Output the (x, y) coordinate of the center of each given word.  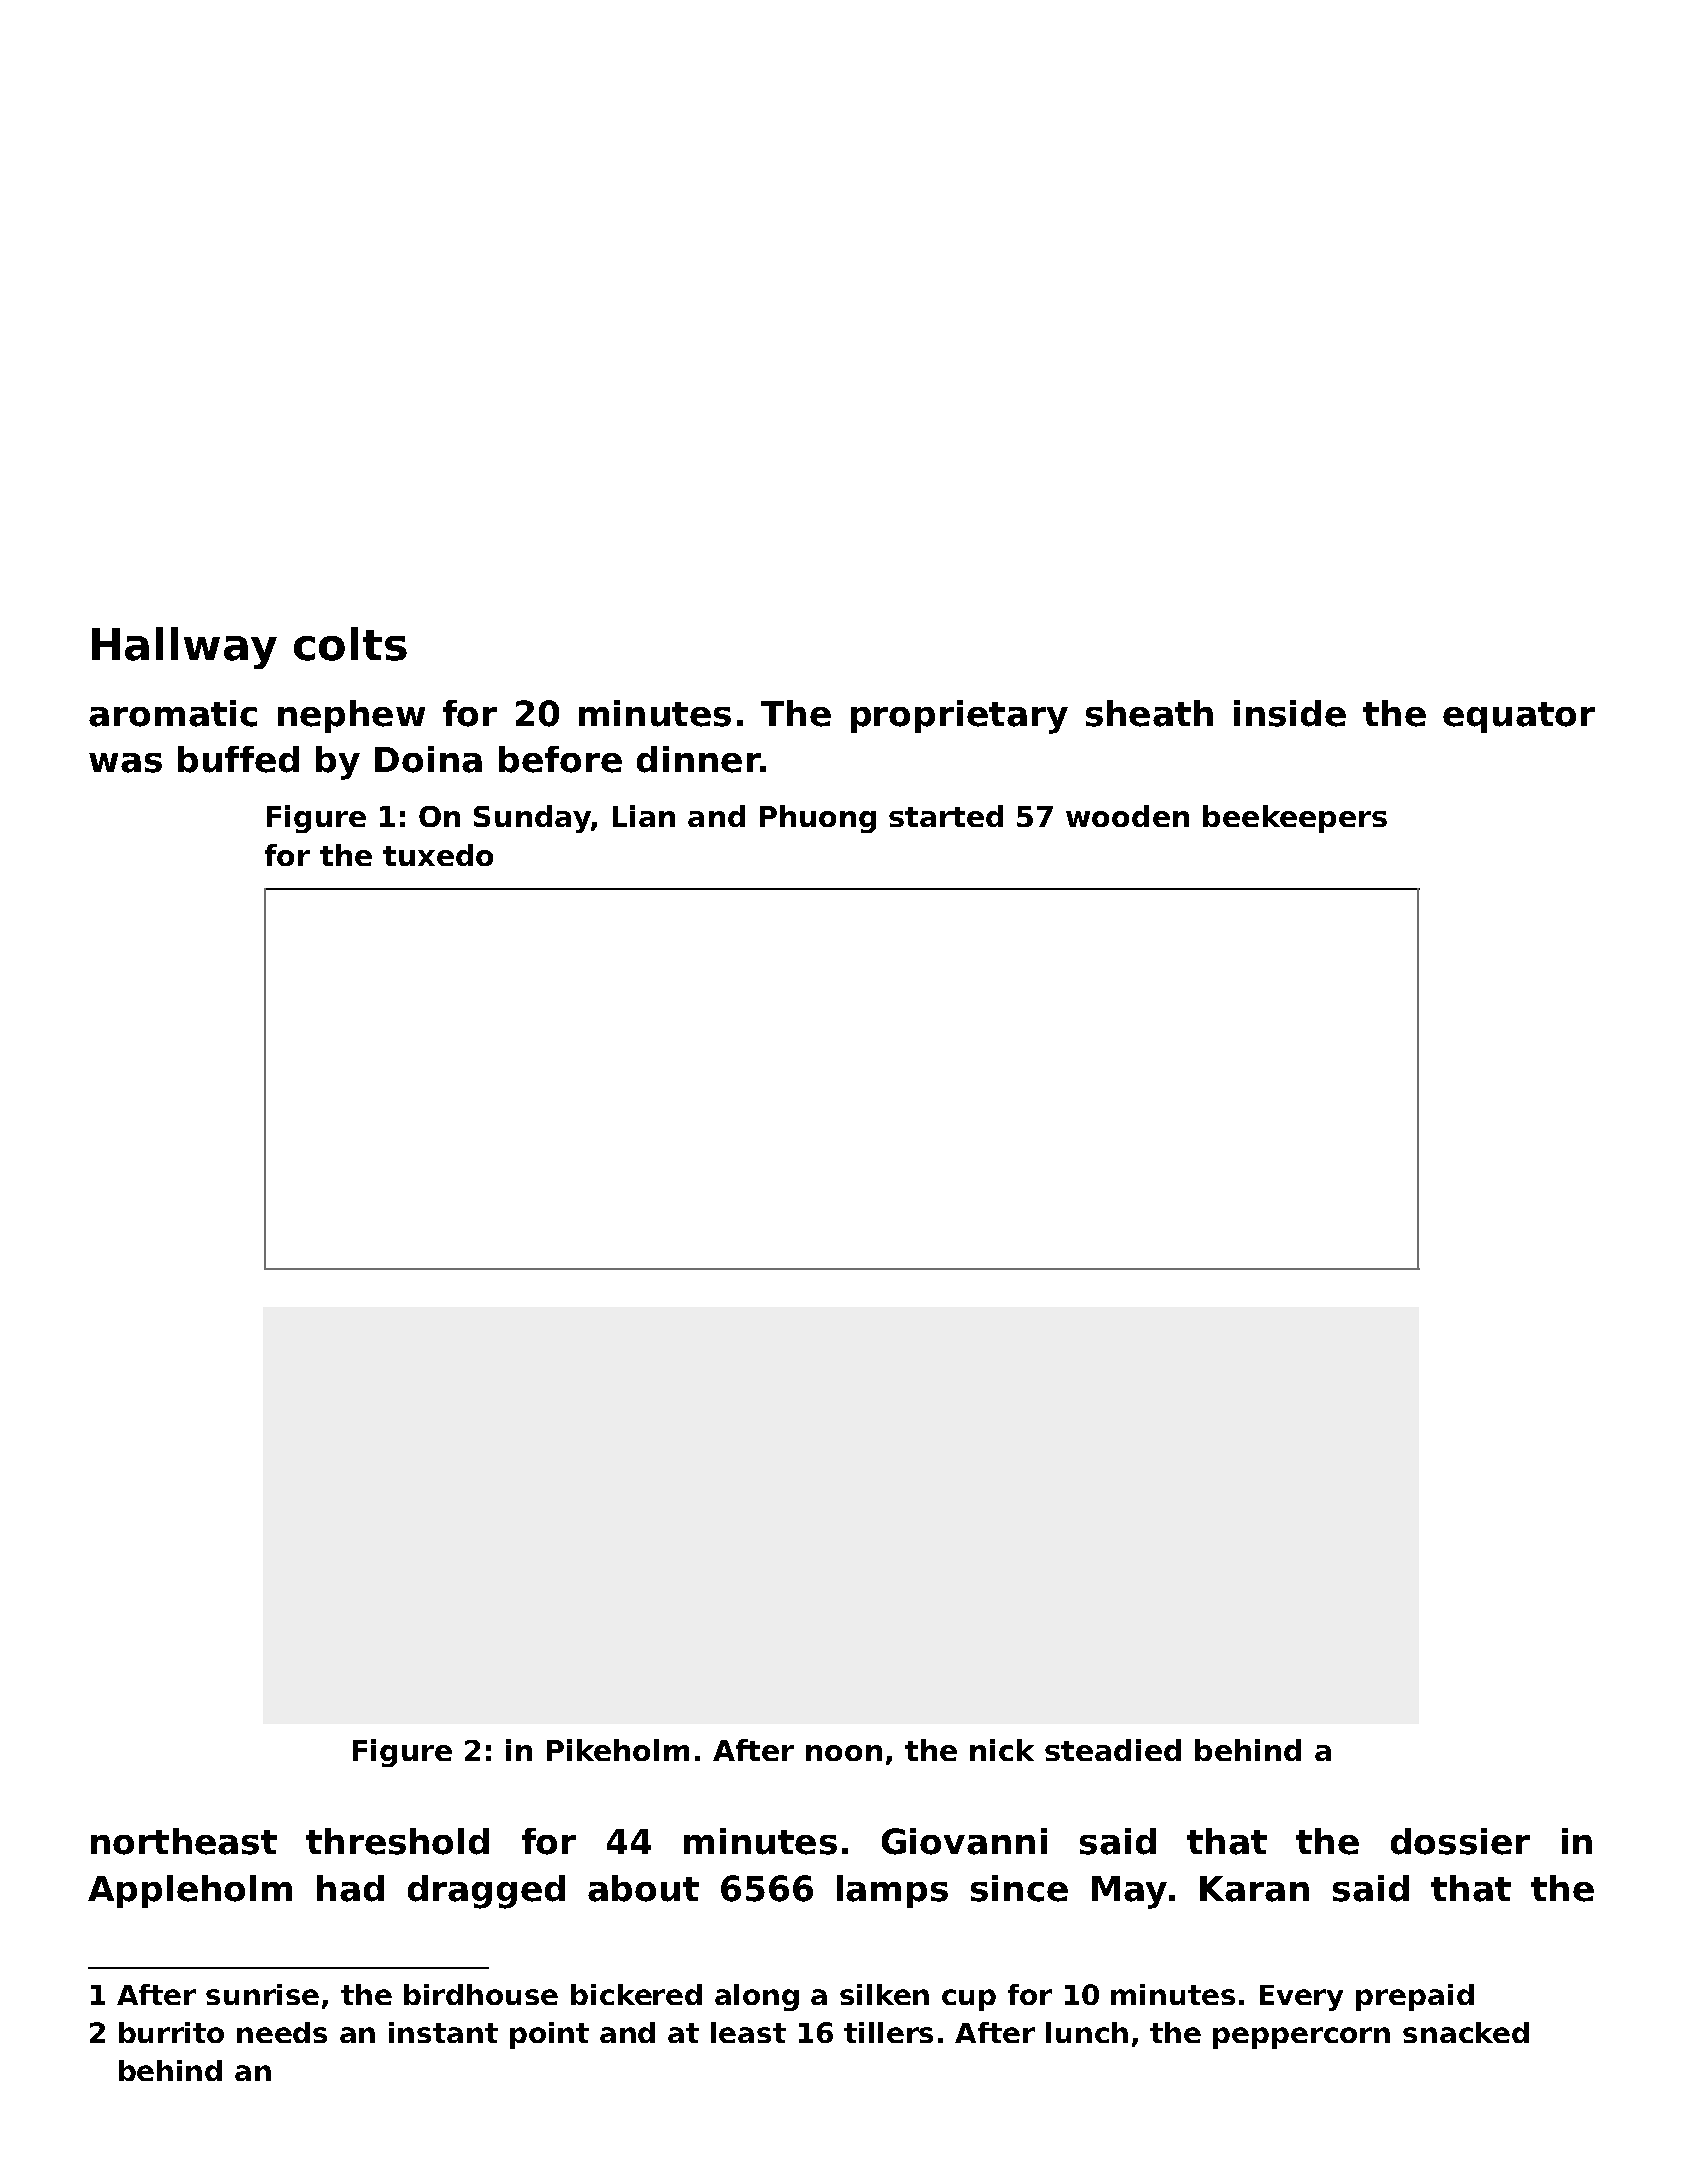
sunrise (262, 1994)
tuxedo (438, 855)
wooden (1127, 816)
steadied (1113, 1750)
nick (1002, 1750)
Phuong (818, 819)
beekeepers (1295, 819)
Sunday (532, 819)
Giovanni (964, 1841)
